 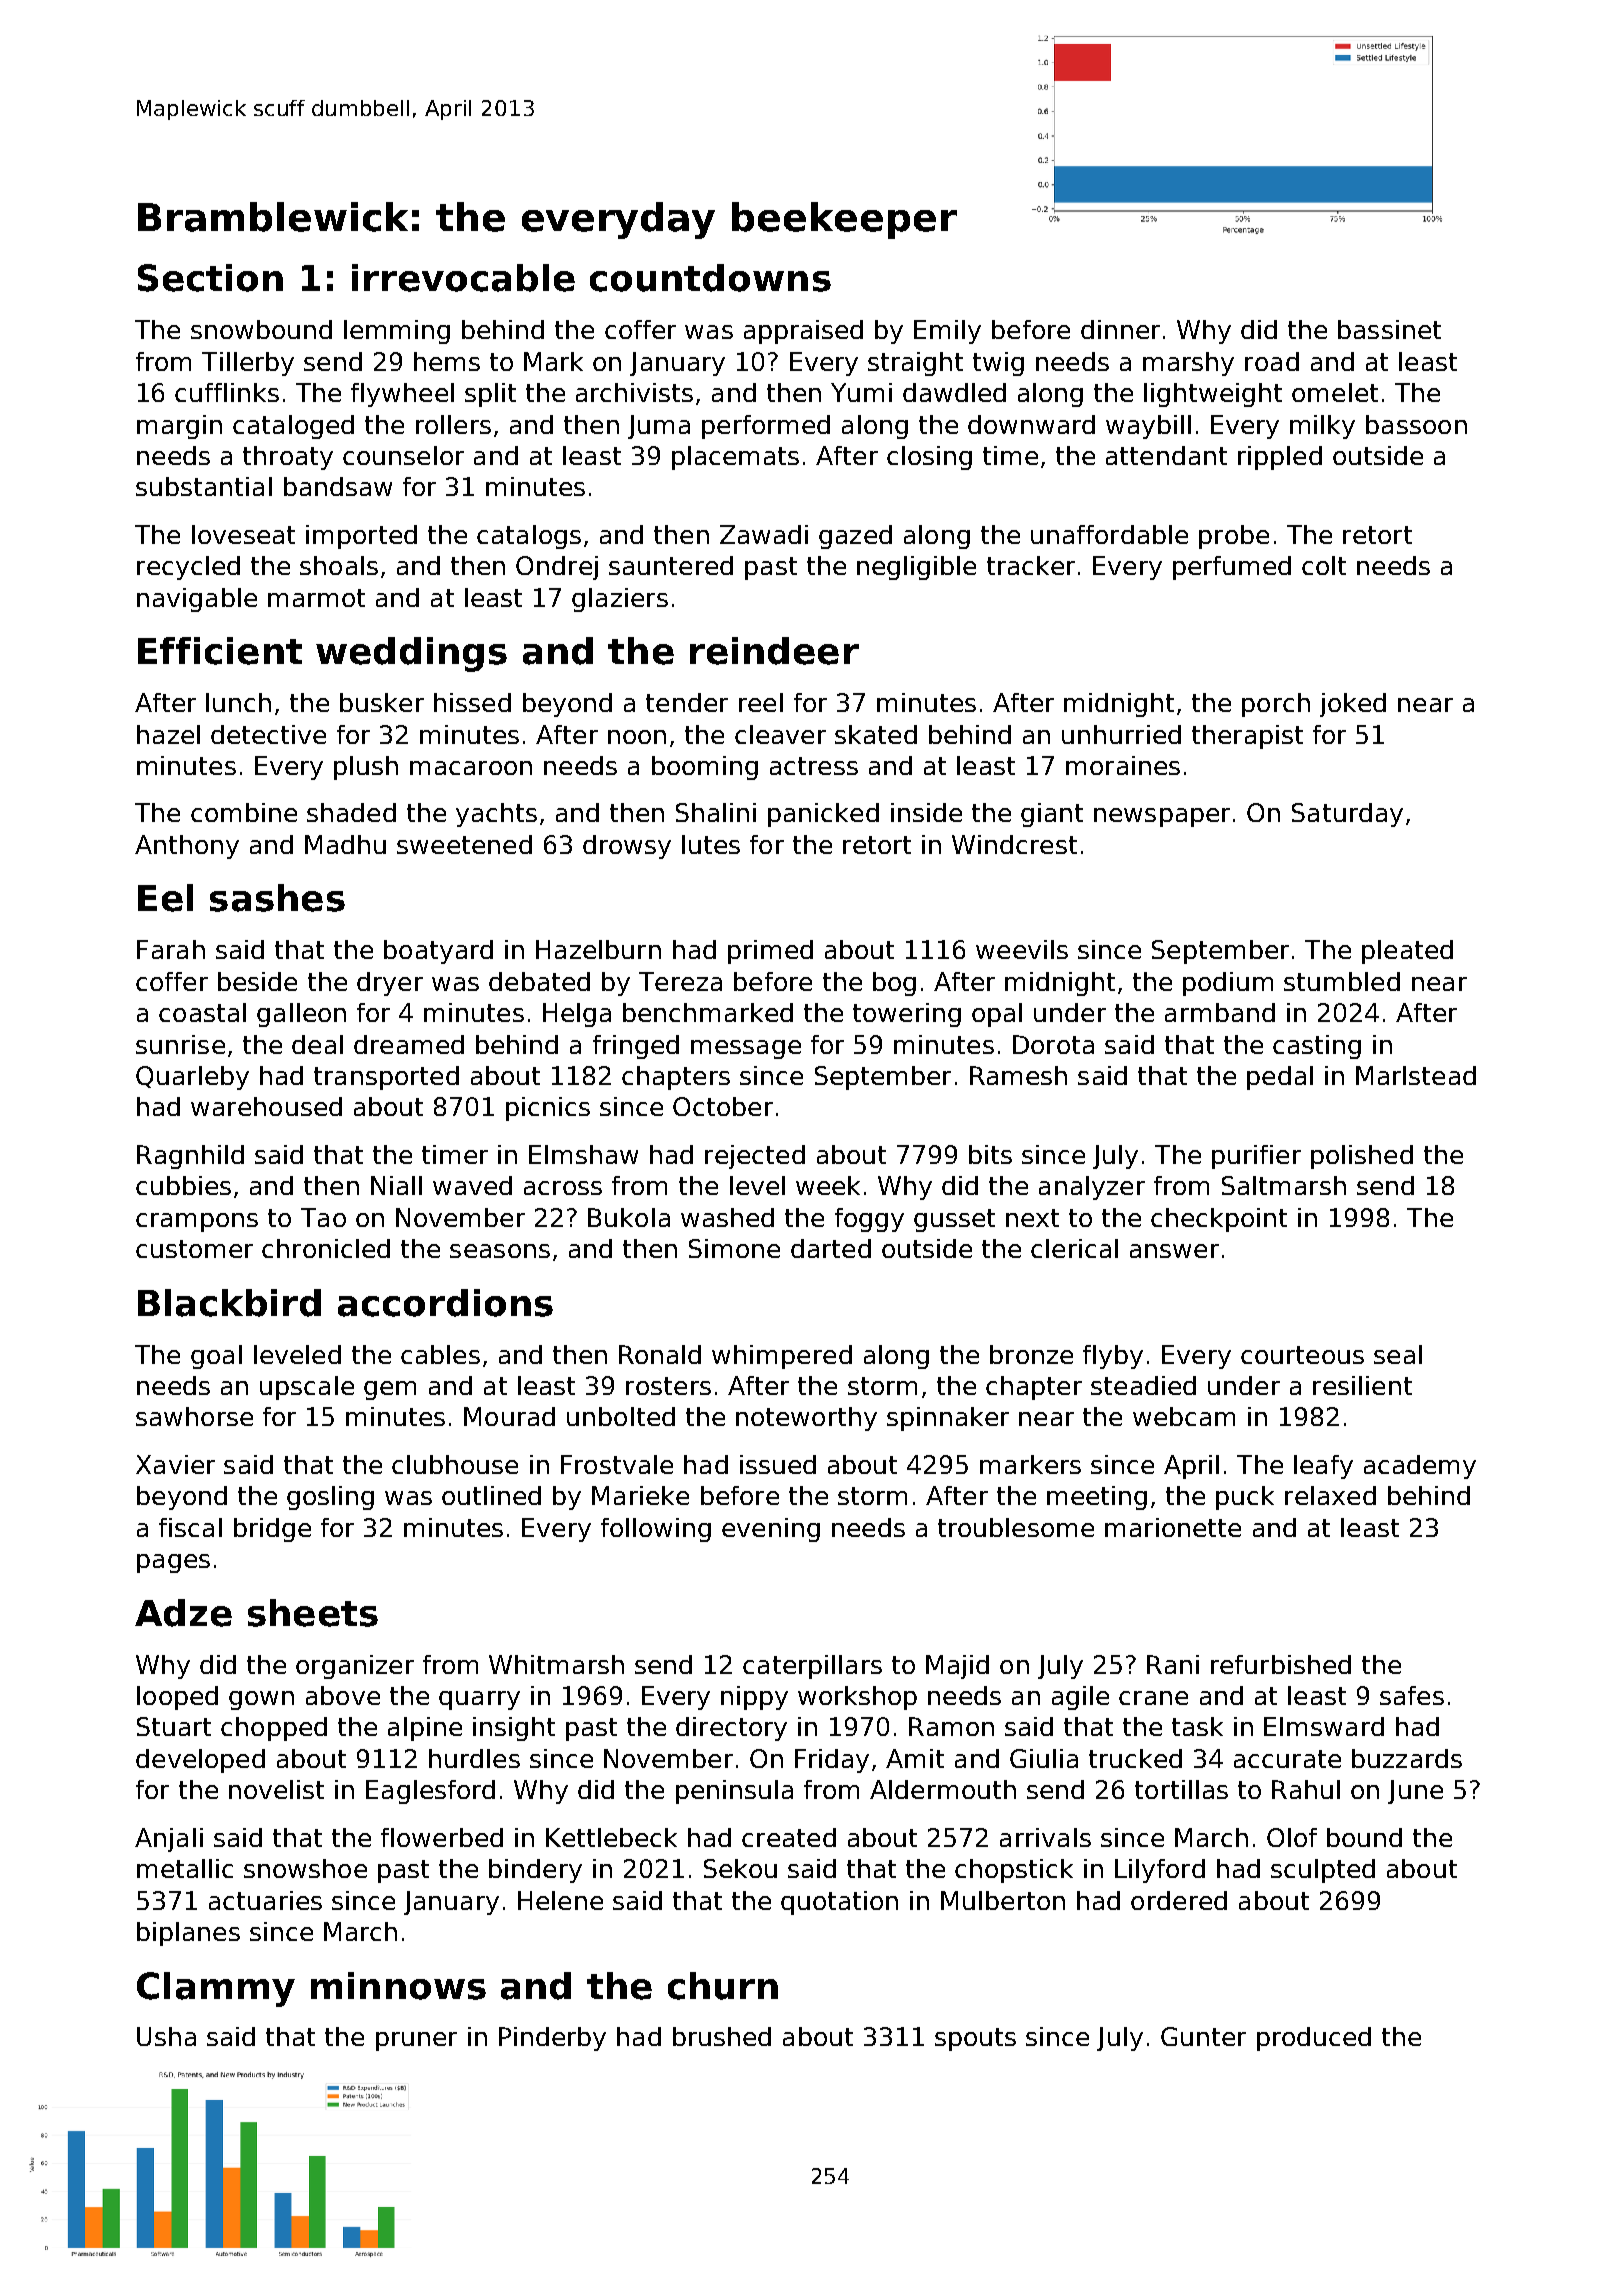 What do you see at coordinates (416, 2041) in the document?
I see `pruner` at bounding box center [416, 2041].
